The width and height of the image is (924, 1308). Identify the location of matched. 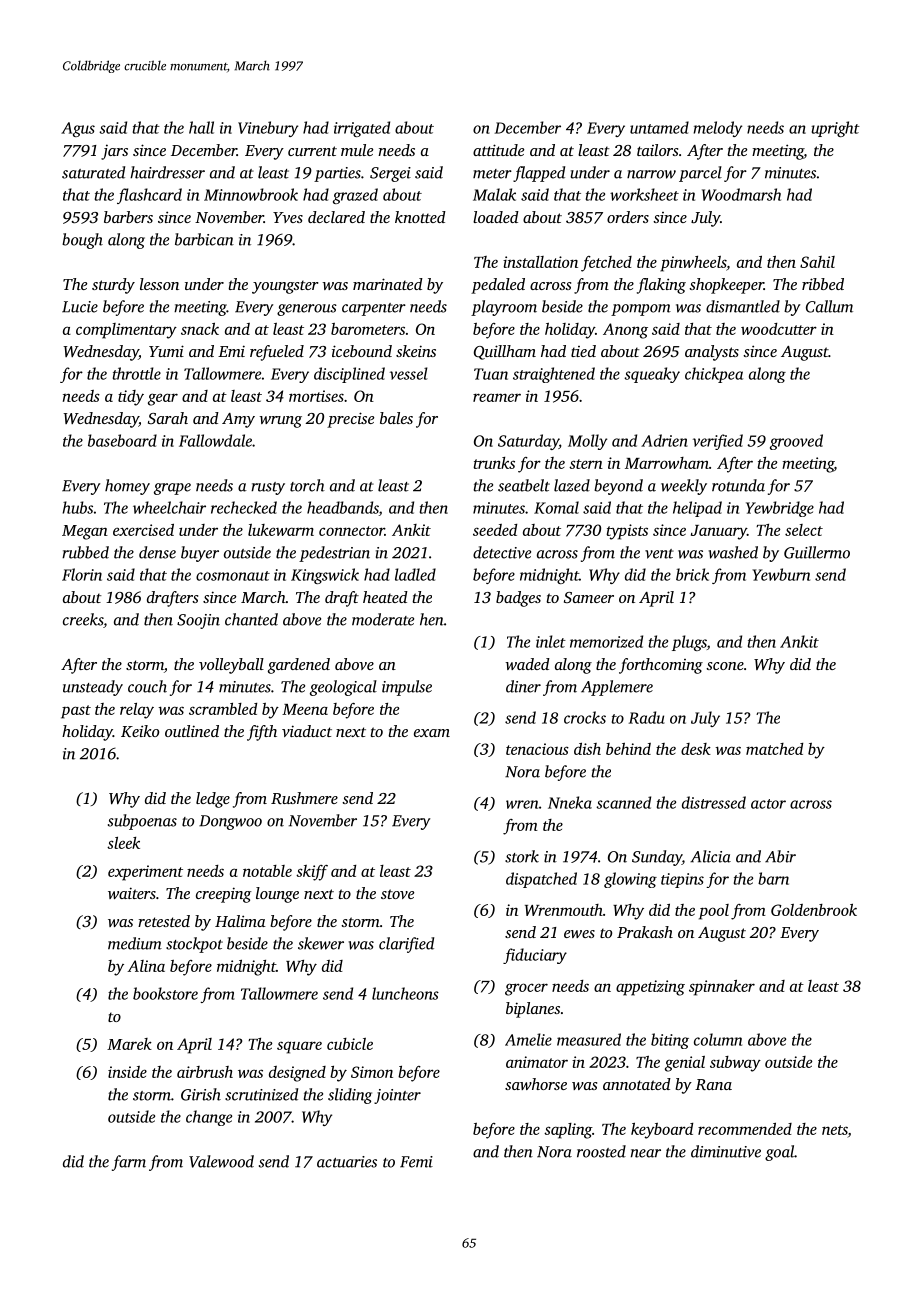
(774, 749).
